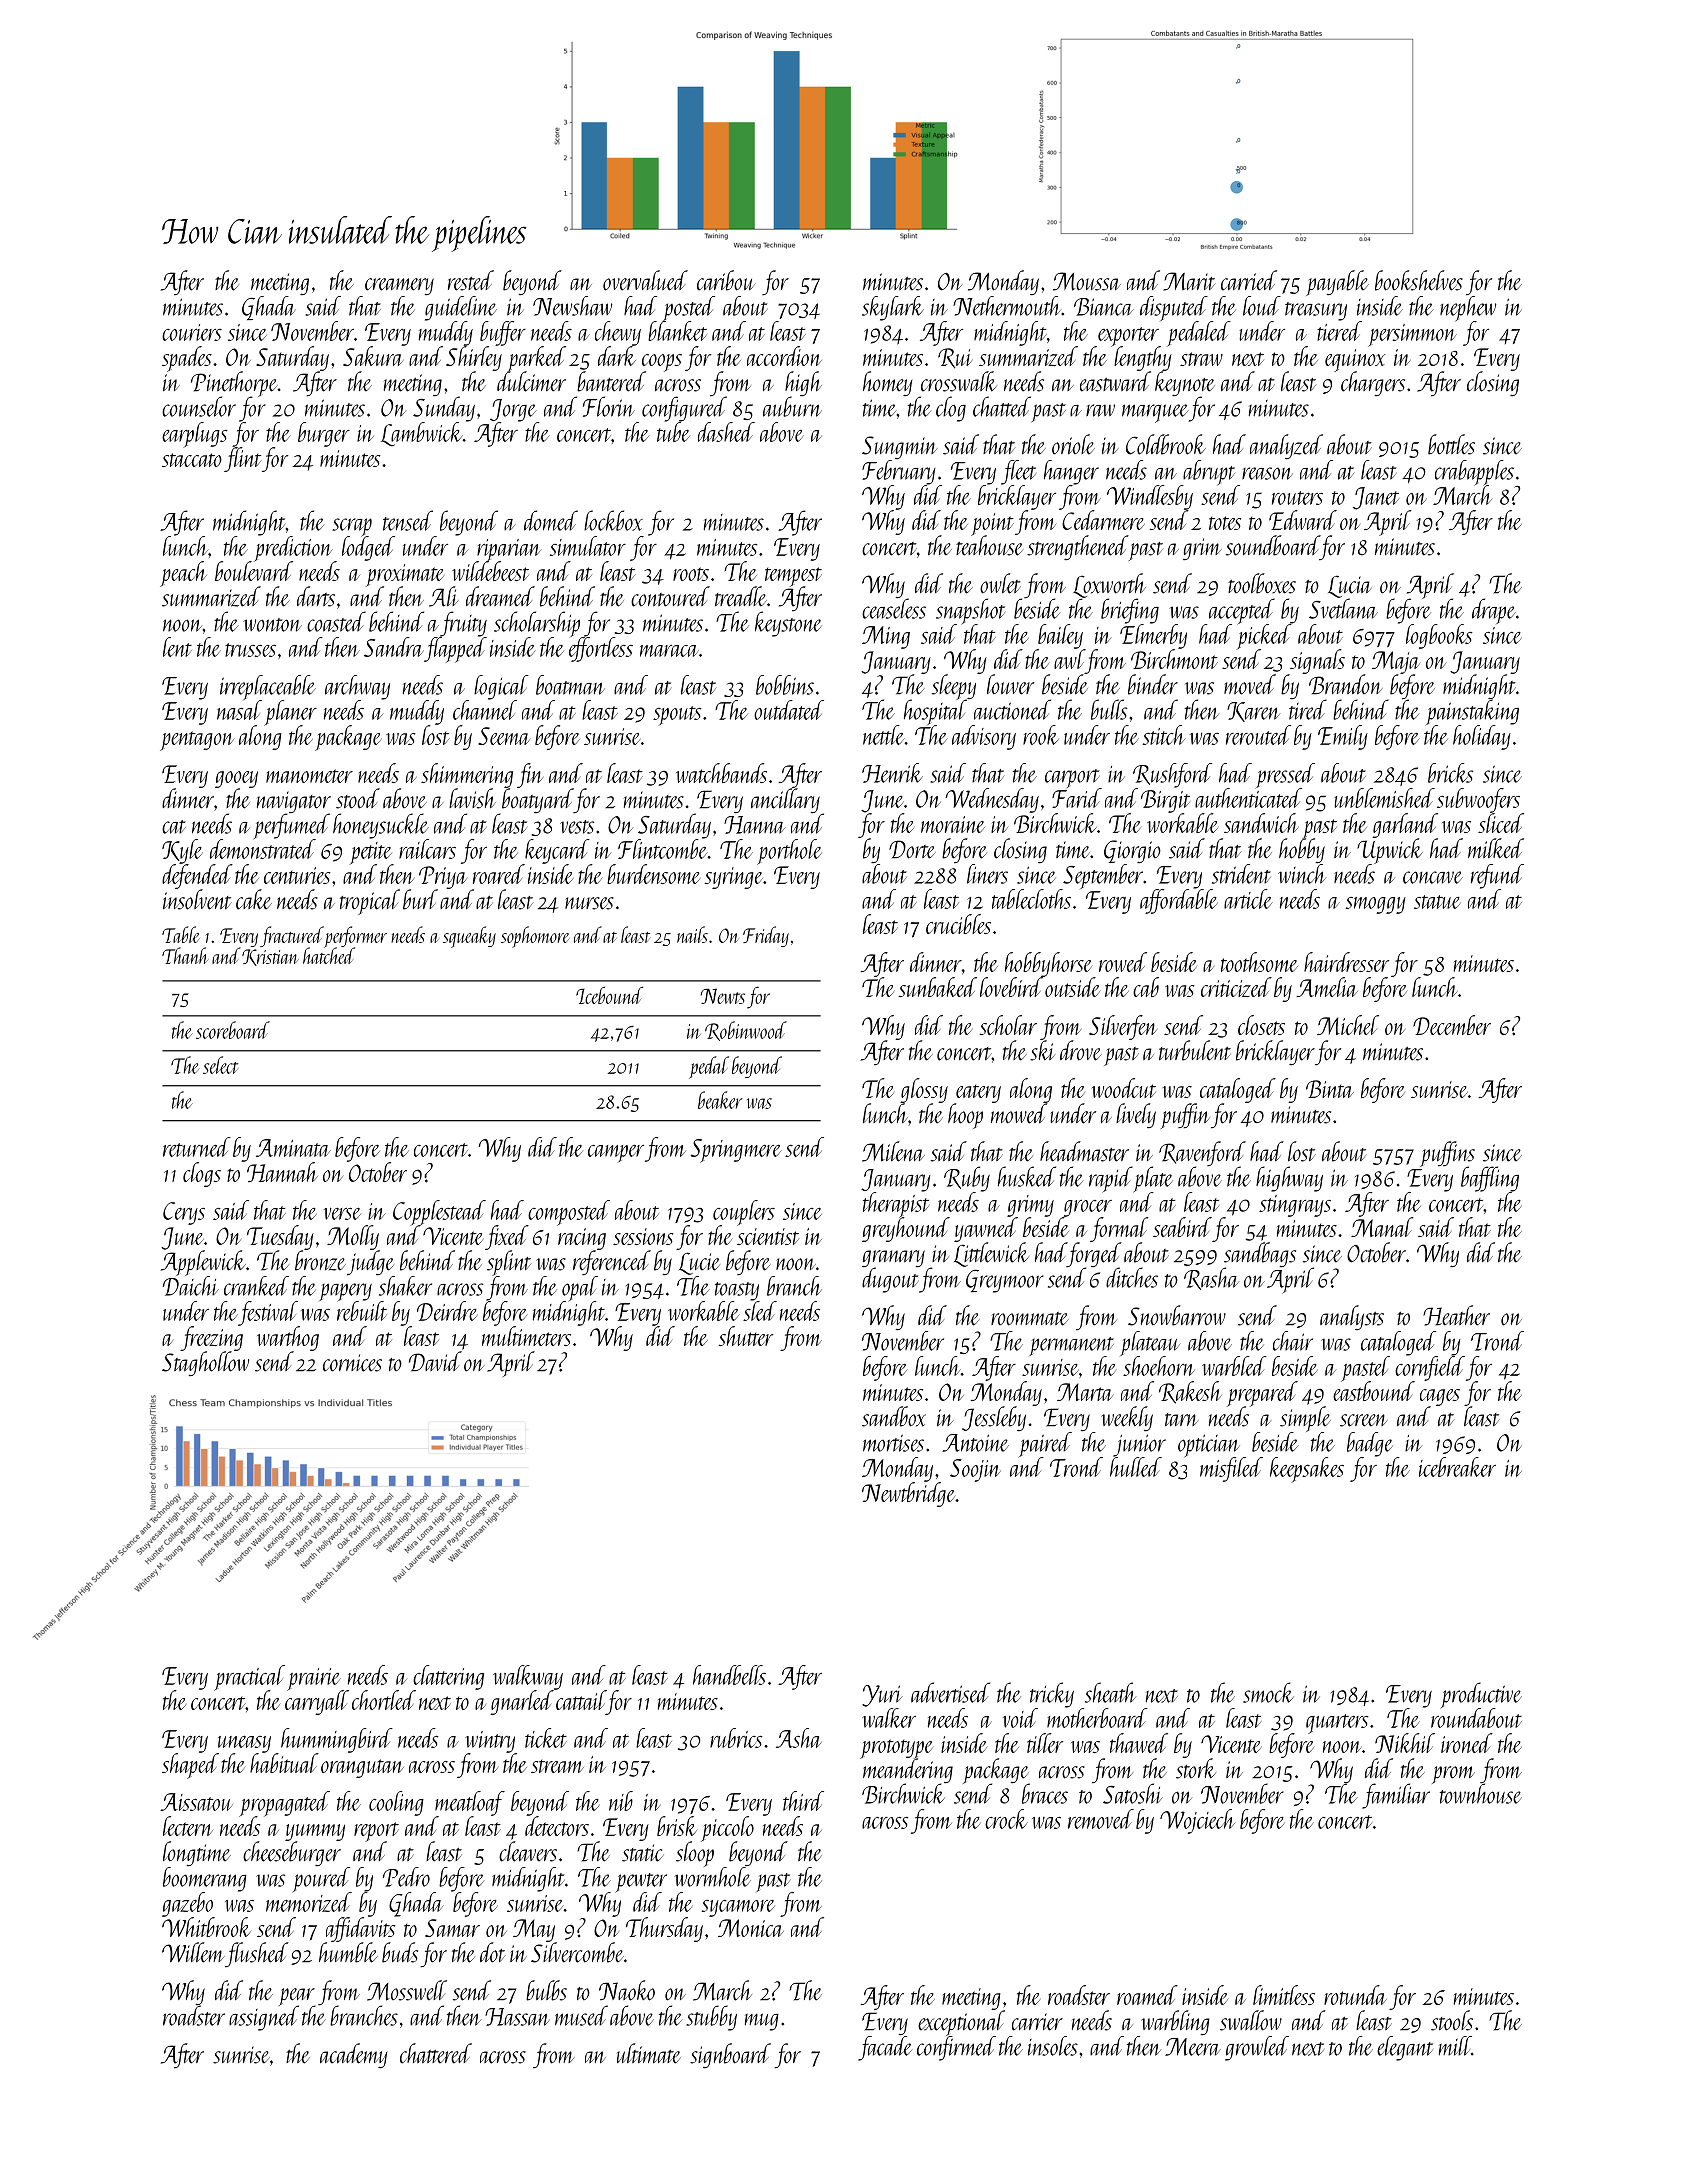 Image resolution: width=1683 pixels, height=2178 pixels. What do you see at coordinates (1189, 281) in the document?
I see `Marit` at bounding box center [1189, 281].
